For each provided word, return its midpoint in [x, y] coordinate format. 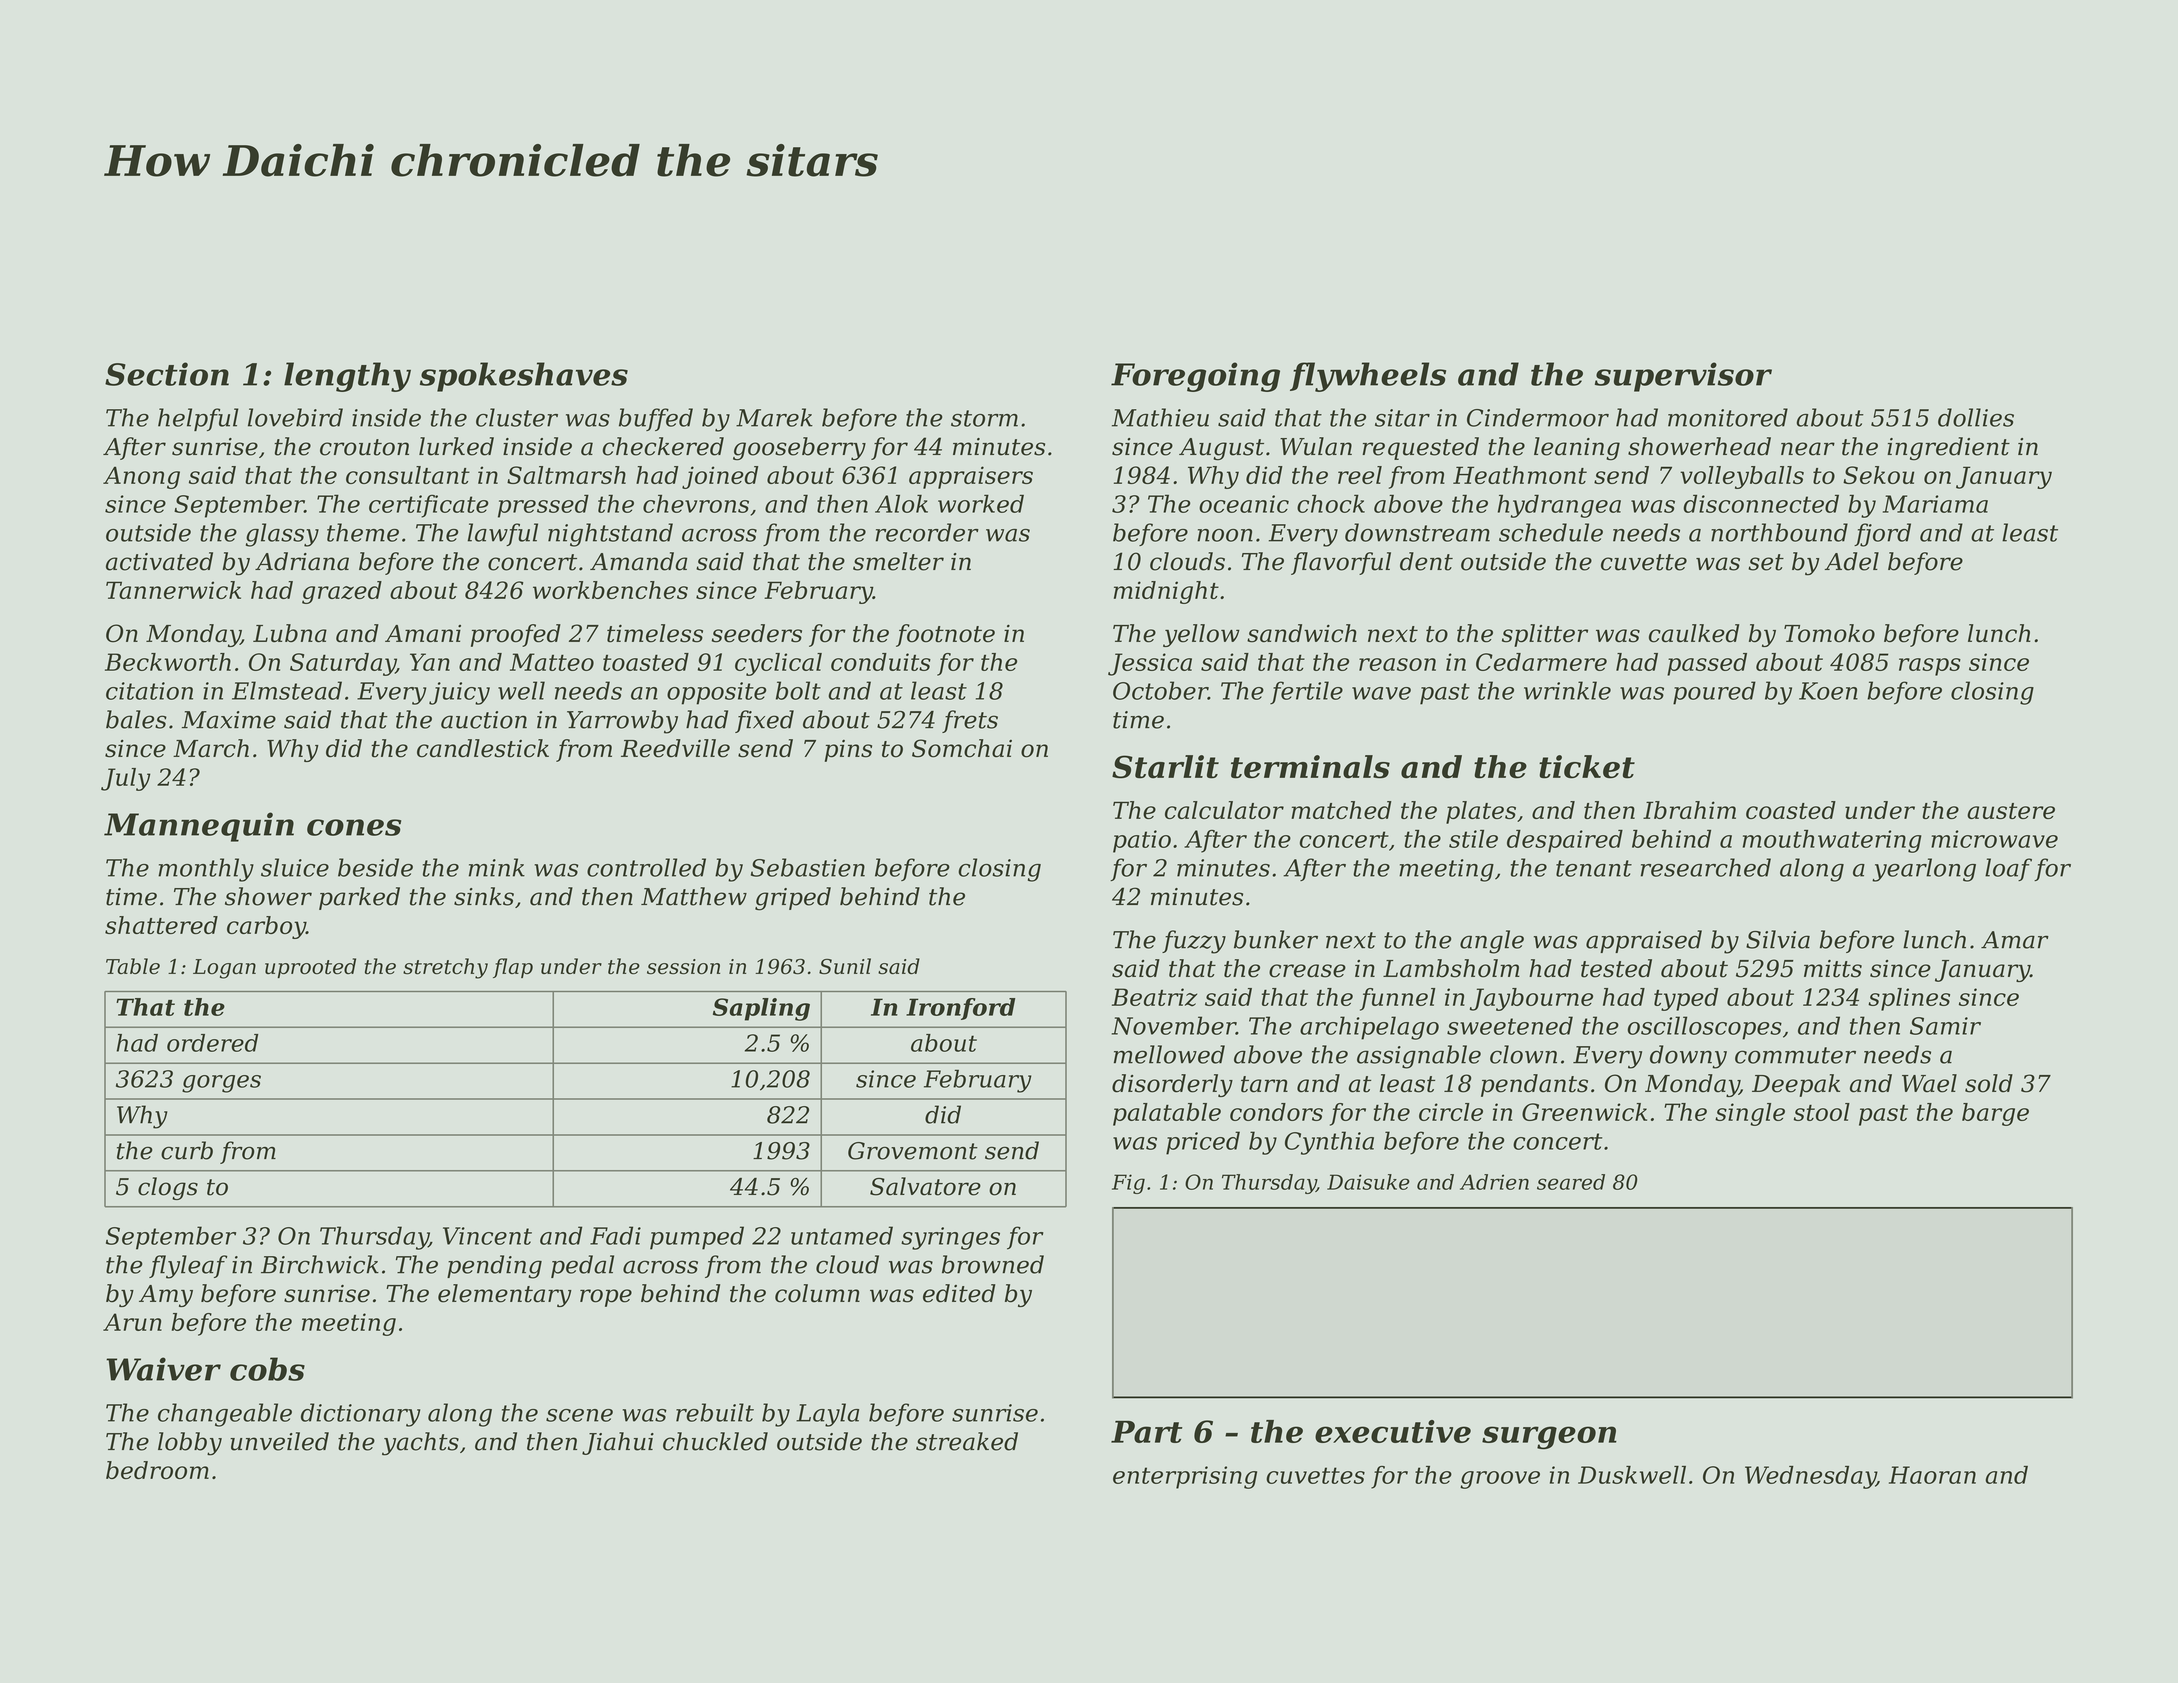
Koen [1828, 691]
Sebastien [808, 867]
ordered [212, 1043]
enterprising [1185, 1477]
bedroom [157, 1470]
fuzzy [1194, 942]
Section [167, 374]
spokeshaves [524, 377]
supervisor [1683, 377]
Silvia [1778, 939]
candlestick [483, 748]
